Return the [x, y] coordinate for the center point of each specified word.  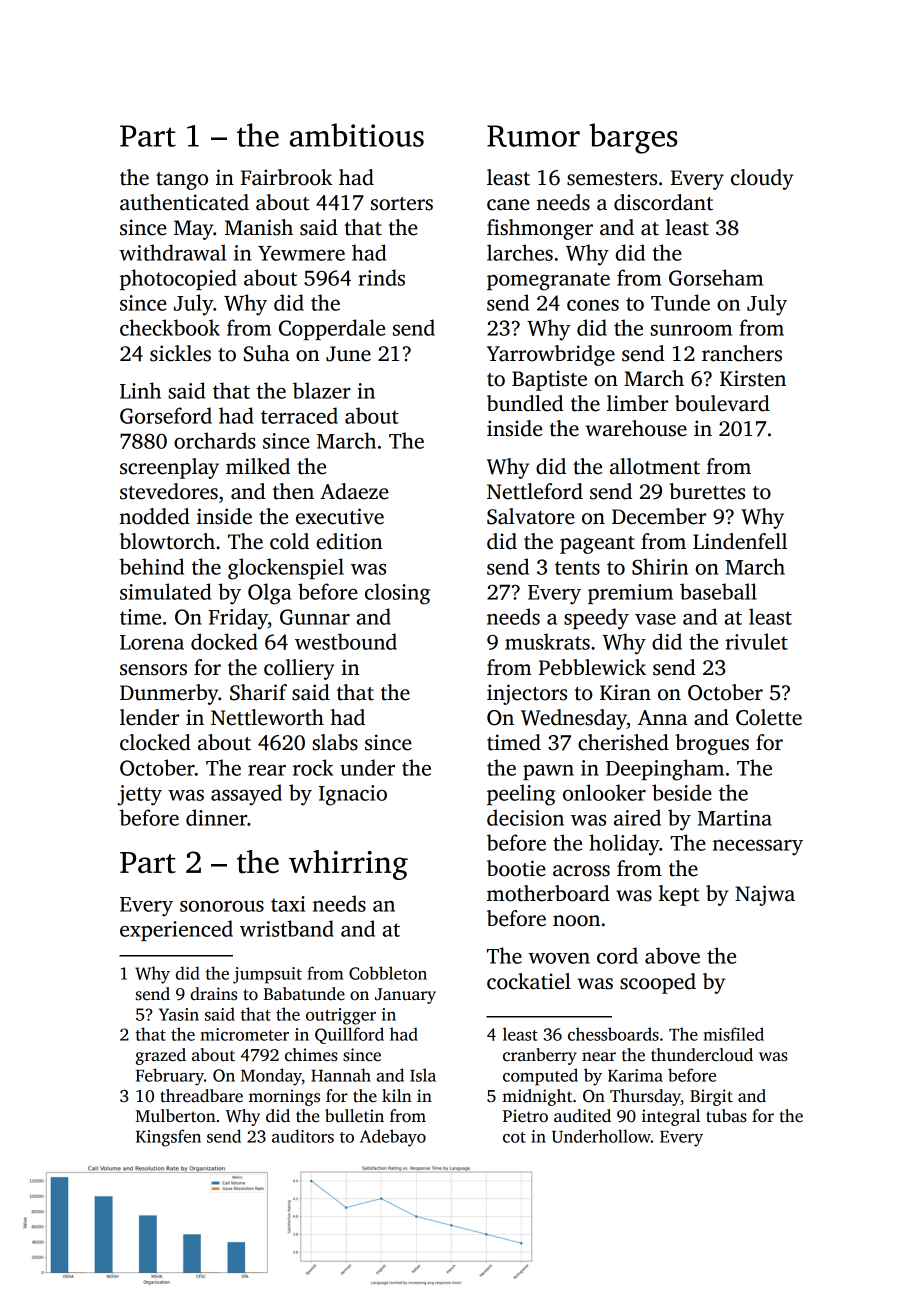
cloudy [762, 179]
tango [182, 181]
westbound [346, 641]
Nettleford [535, 491]
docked [224, 641]
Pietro [525, 1116]
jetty [139, 795]
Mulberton [175, 1116]
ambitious [357, 135]
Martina [735, 818]
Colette [769, 717]
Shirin [660, 566]
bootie [516, 868]
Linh [140, 390]
